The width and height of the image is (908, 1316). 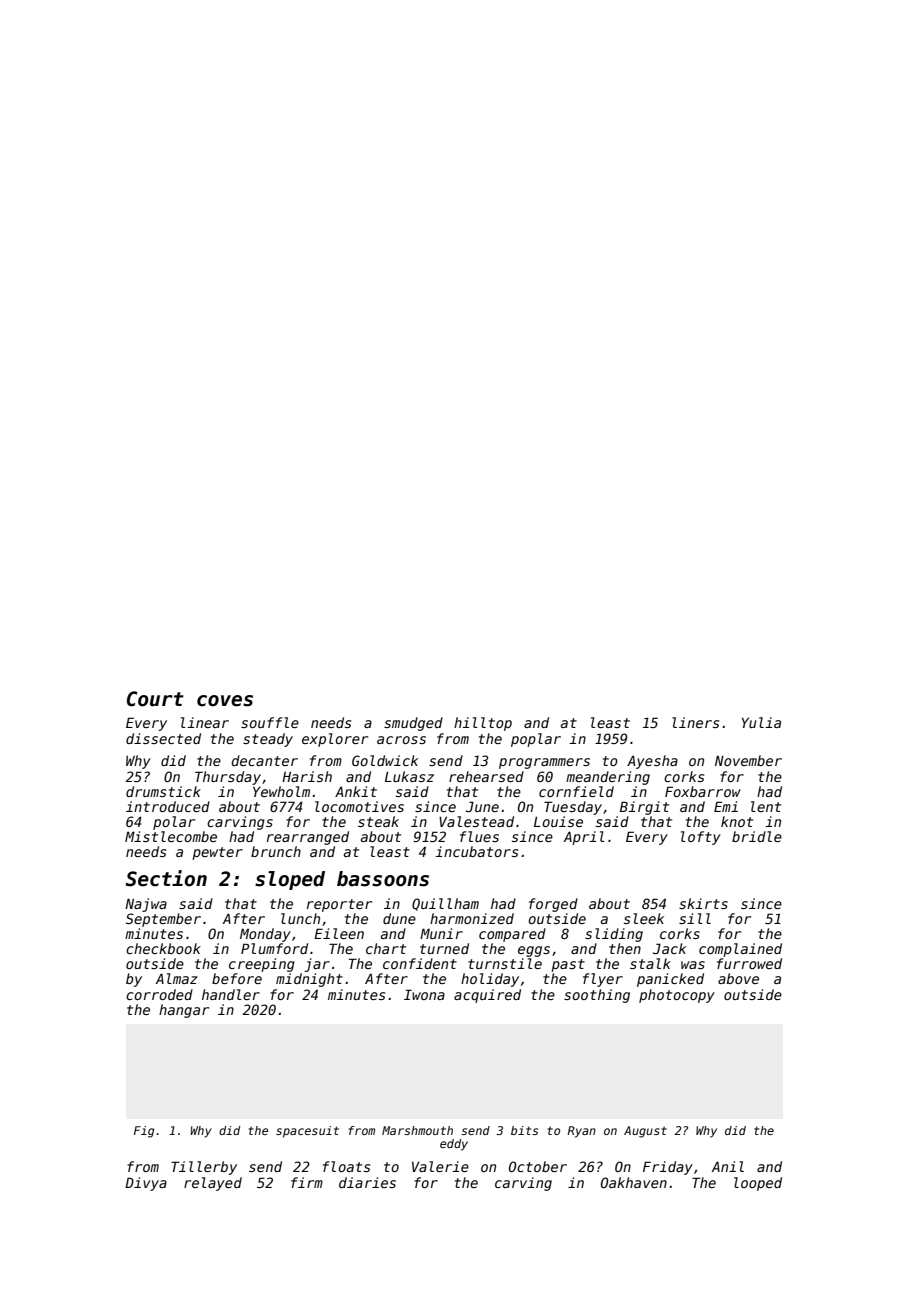 I want to click on midnight, so click(x=309, y=980).
